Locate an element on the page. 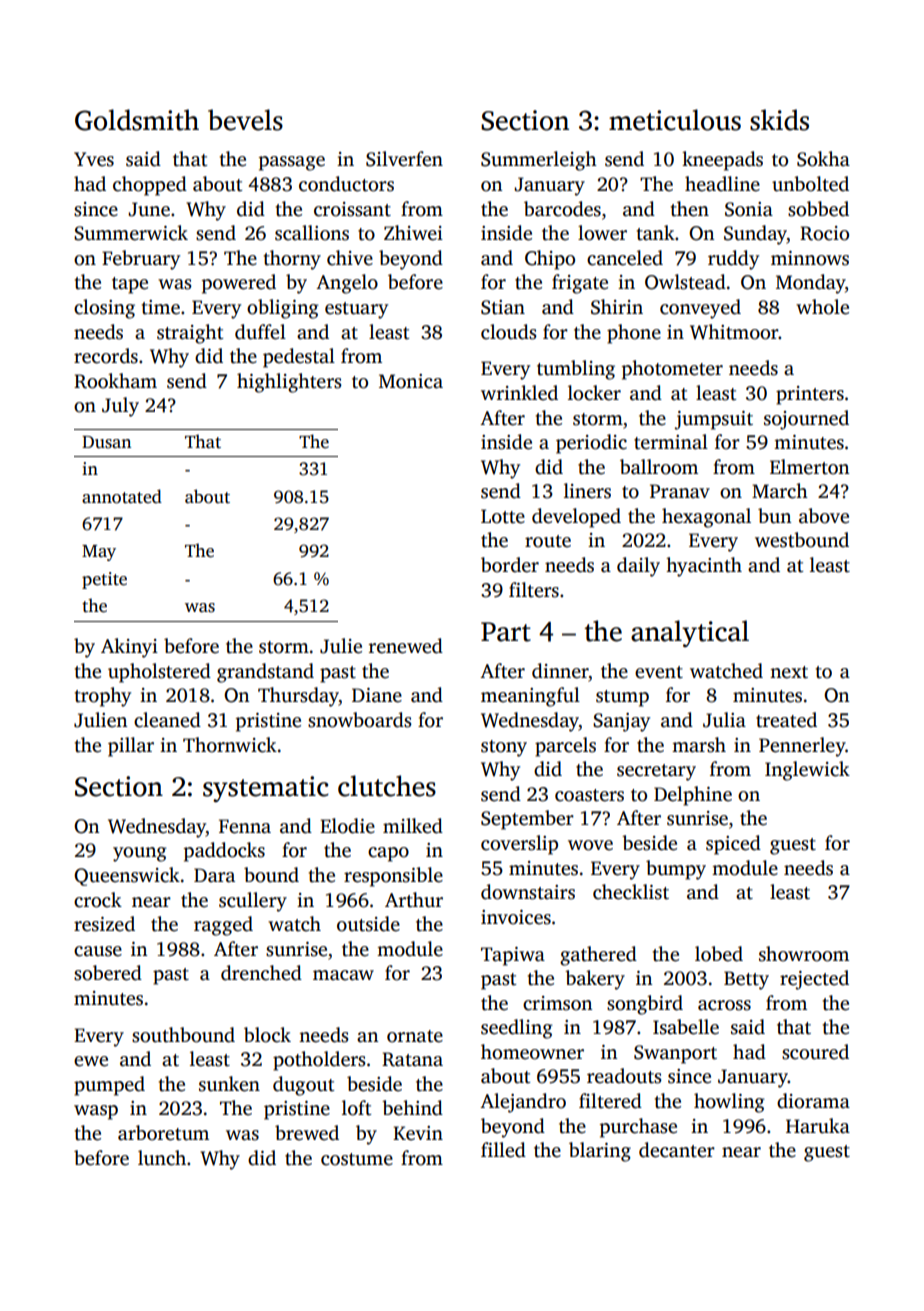 Image resolution: width=924 pixels, height=1311 pixels. songbird is located at coordinates (645, 1005).
